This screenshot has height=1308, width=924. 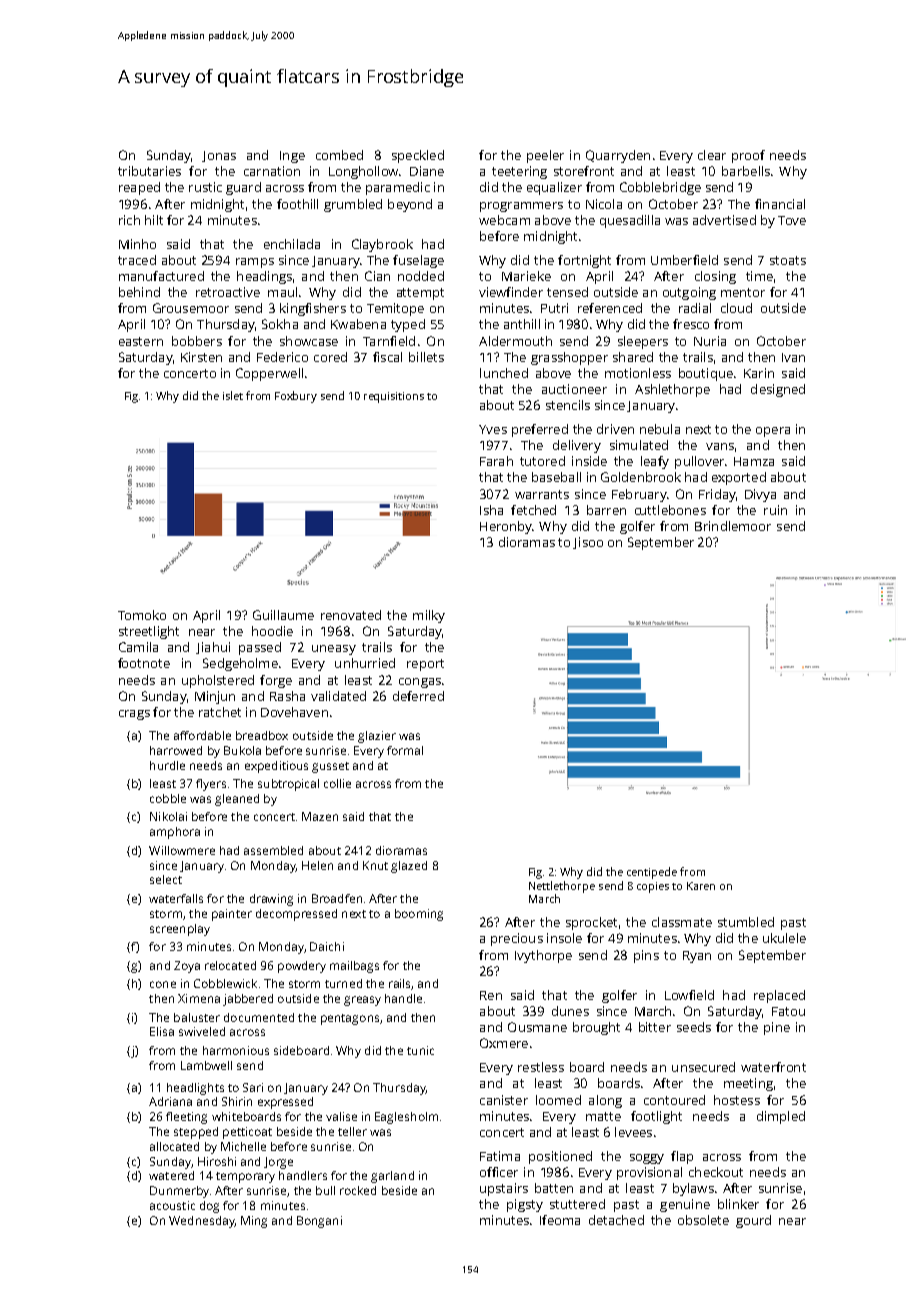 What do you see at coordinates (139, 292) in the screenshot?
I see `behind` at bounding box center [139, 292].
